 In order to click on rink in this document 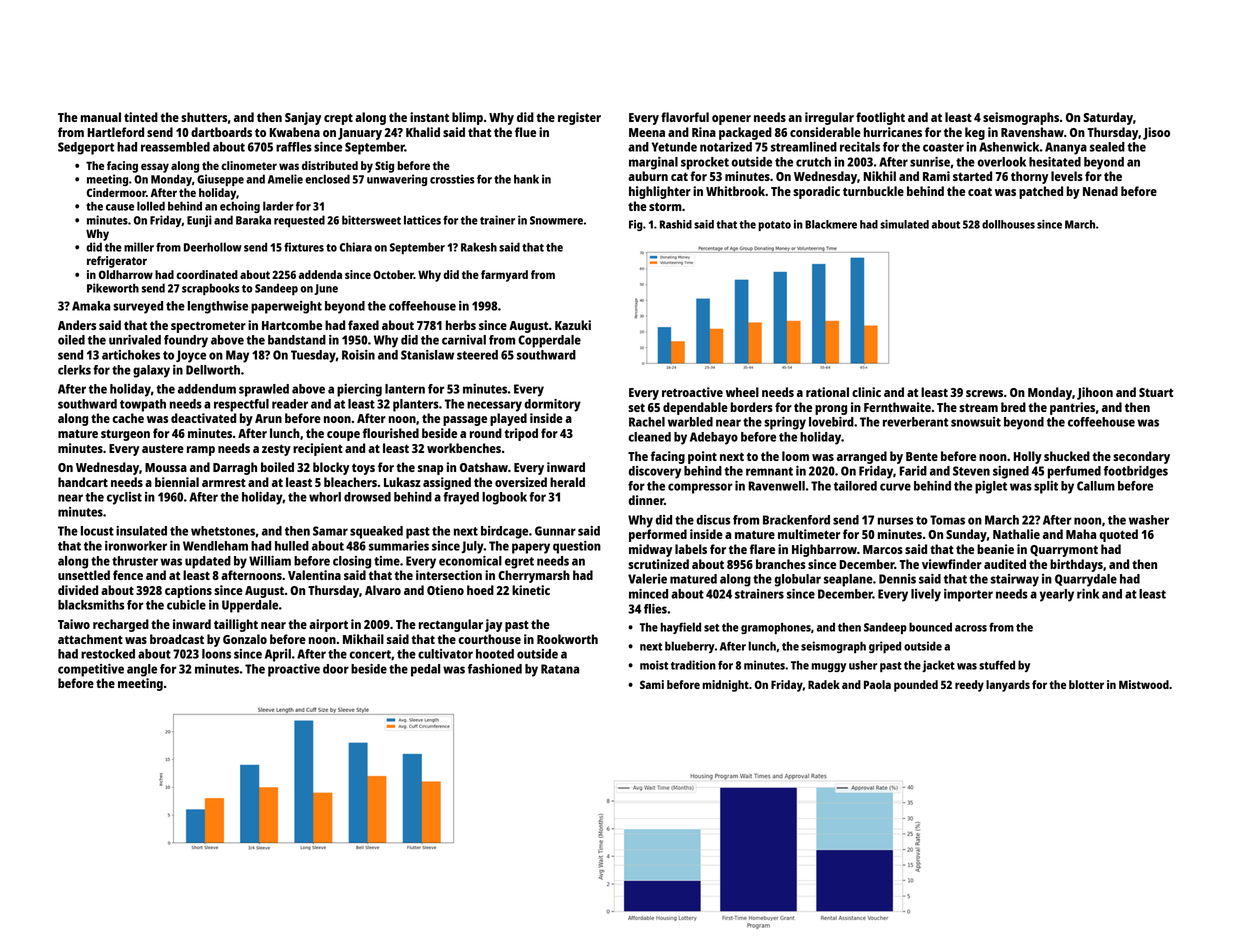, I will do `click(1088, 594)`.
